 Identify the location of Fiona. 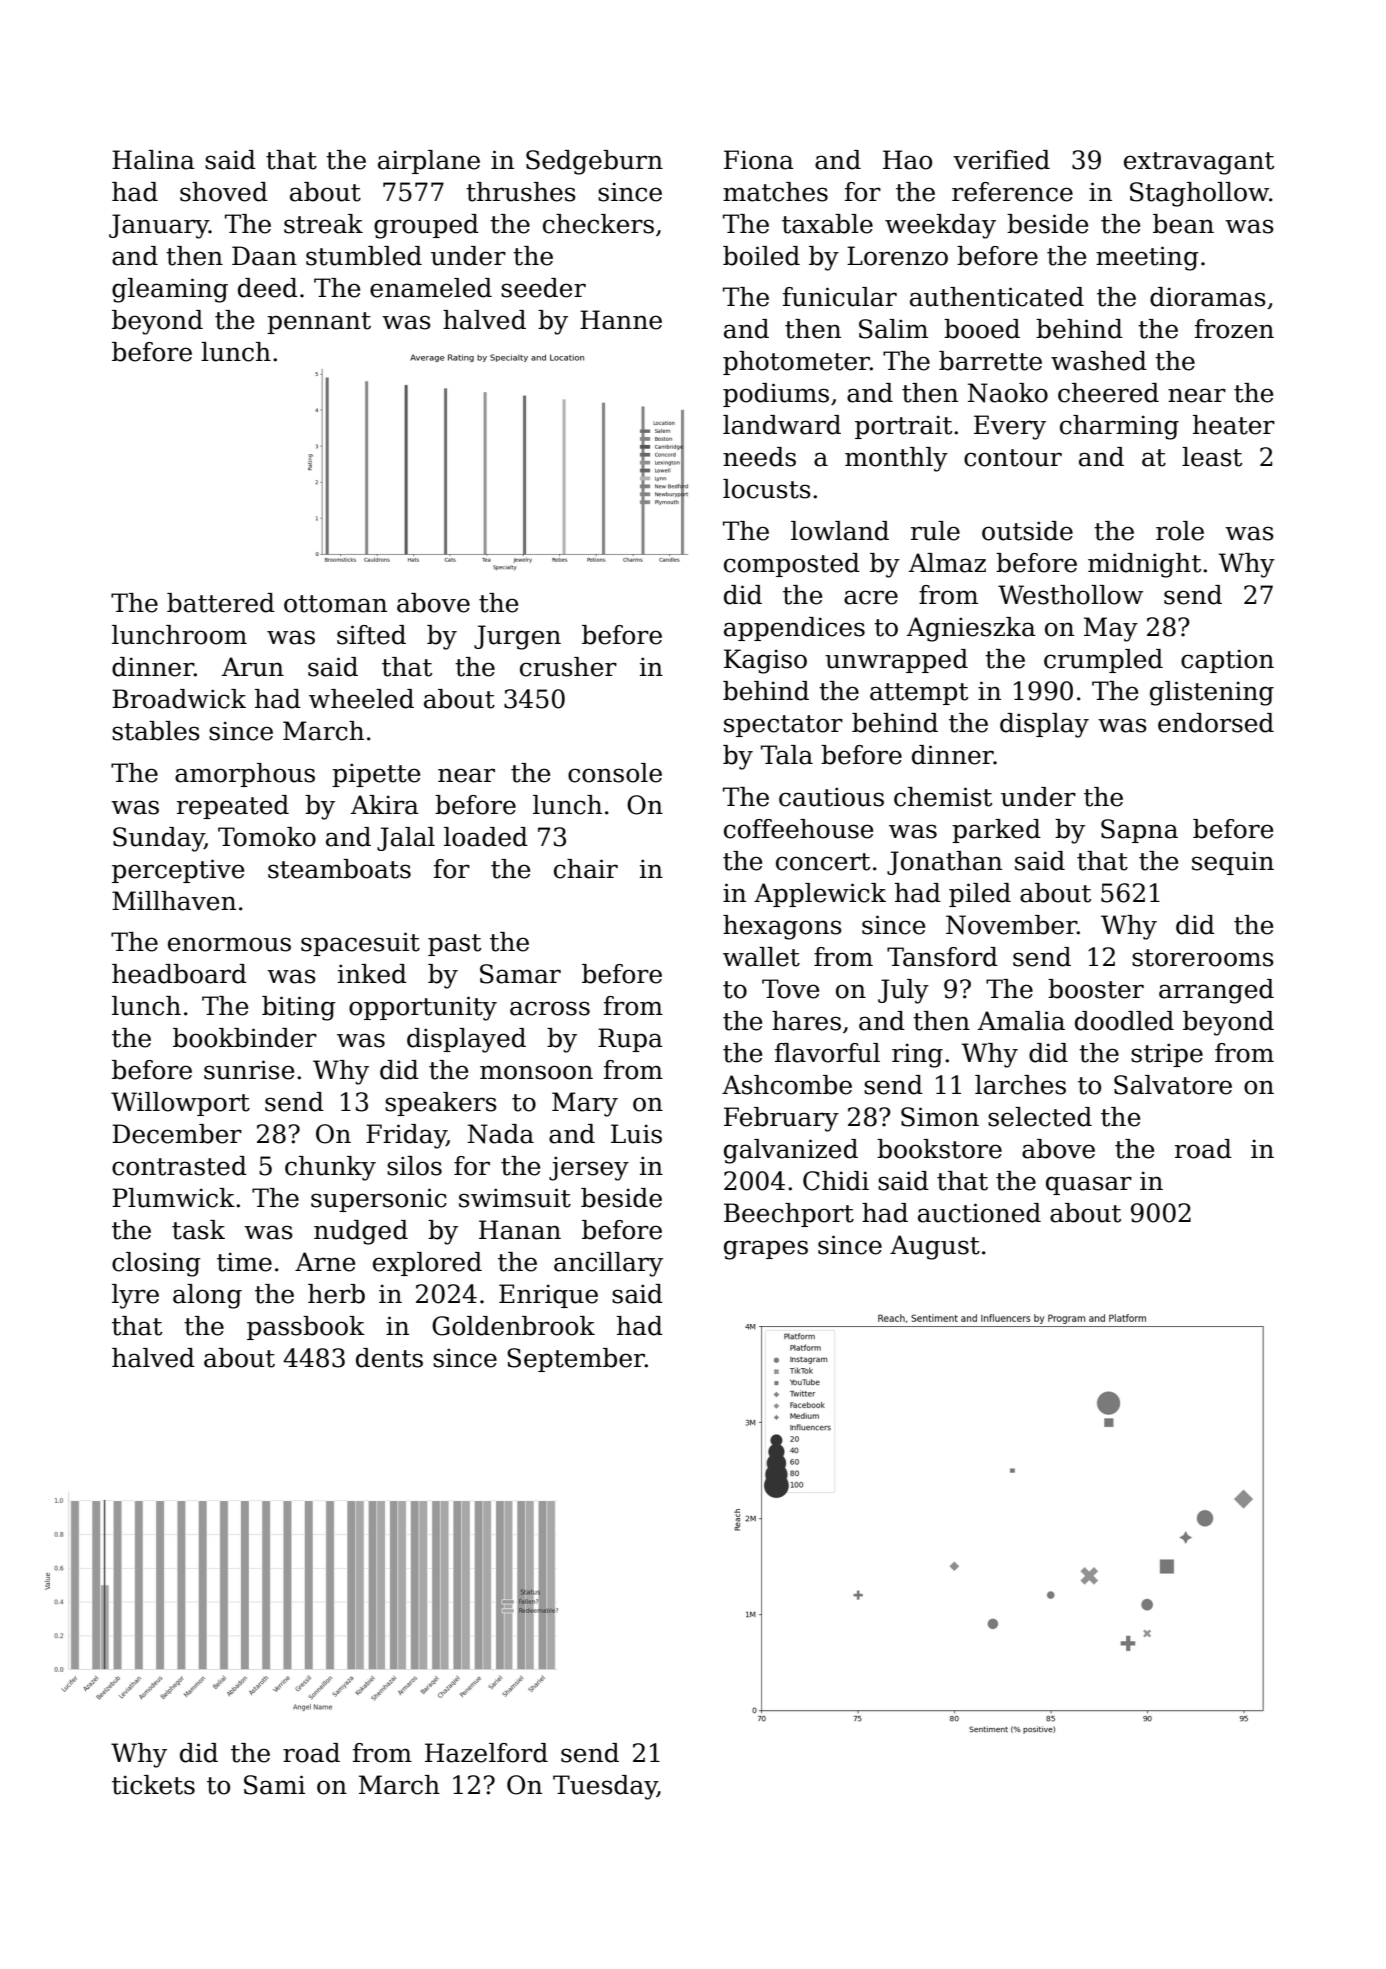
(759, 160).
